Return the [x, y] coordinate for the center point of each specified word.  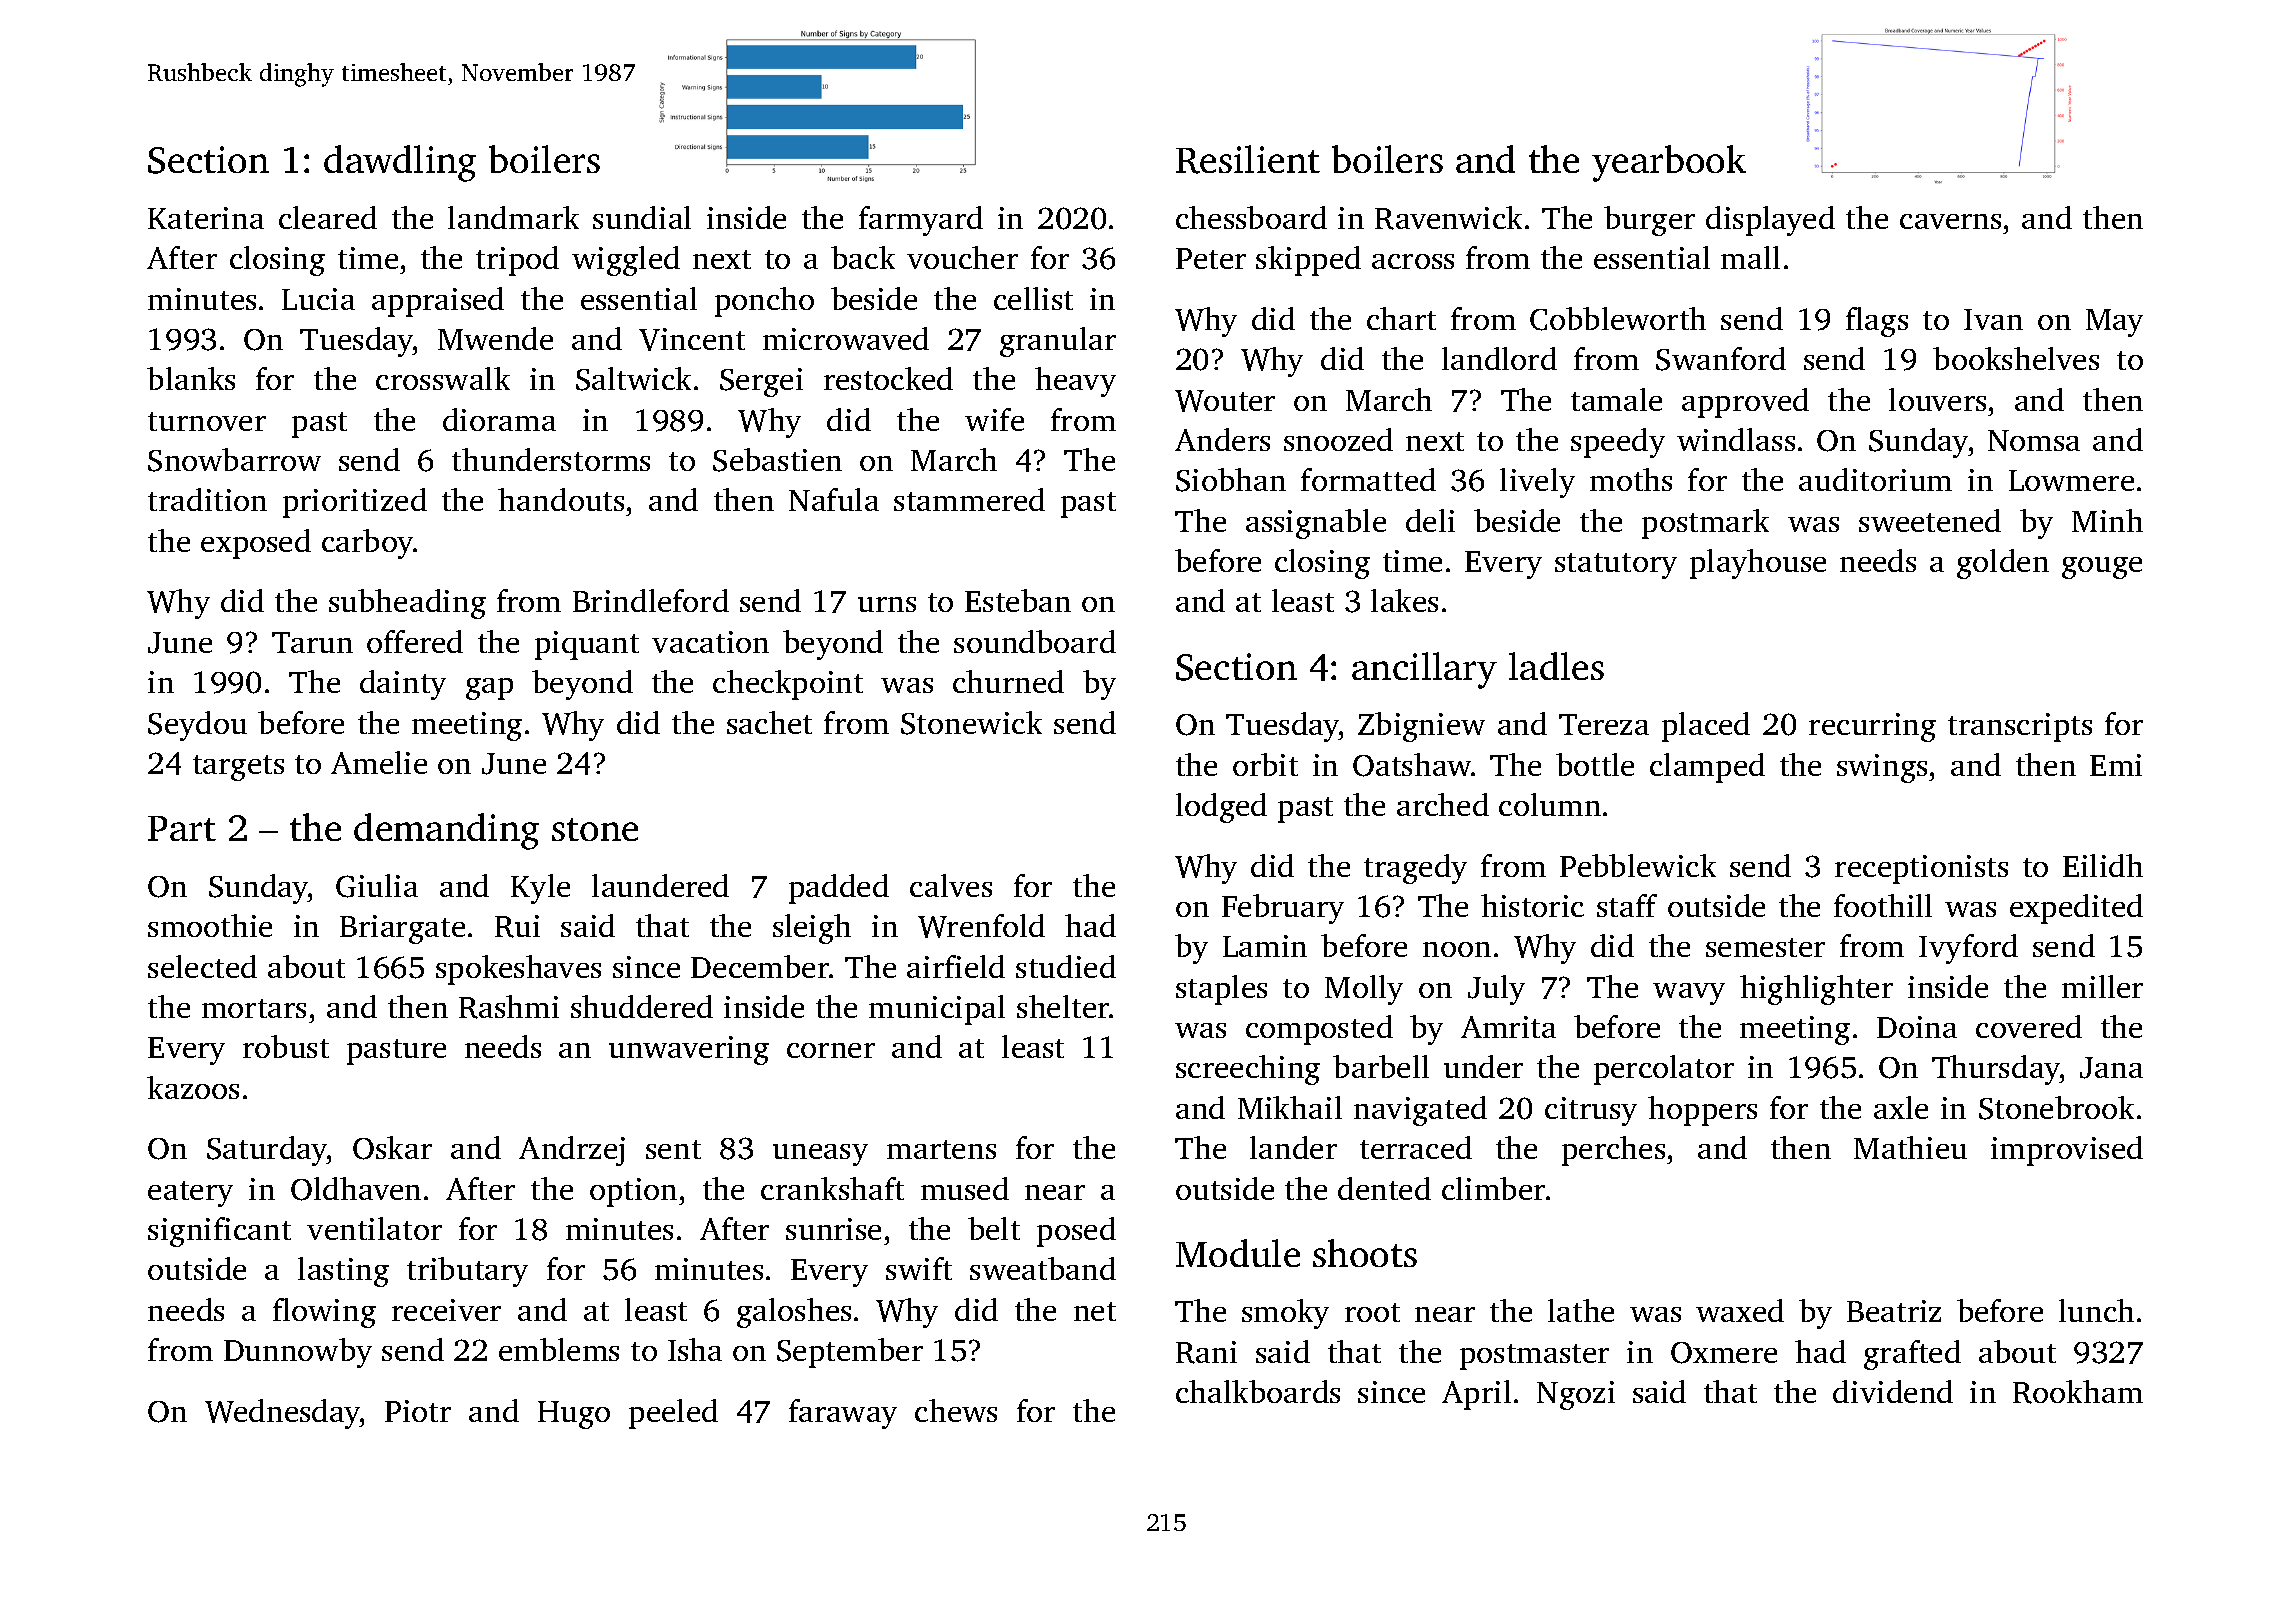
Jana [2111, 1068]
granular [1058, 342]
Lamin [1265, 946]
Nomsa [2034, 440]
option [633, 1192]
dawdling [400, 163]
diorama [499, 419]
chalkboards [1258, 1391]
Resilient [1248, 159]
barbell [1381, 1066]
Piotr [418, 1411]
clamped [1707, 768]
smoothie [210, 925]
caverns [1950, 221]
